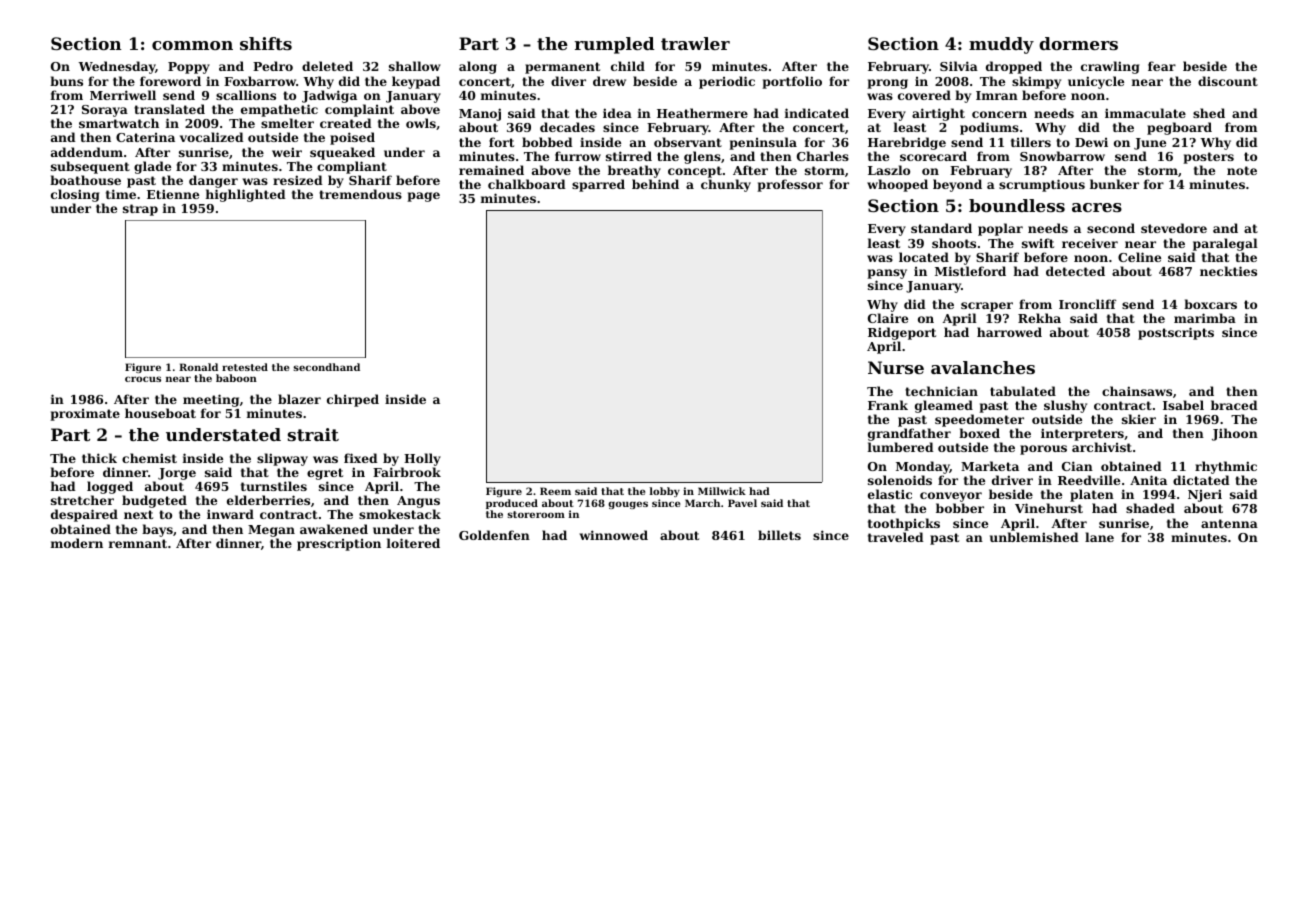  What do you see at coordinates (823, 156) in the screenshot?
I see `Charles` at bounding box center [823, 156].
